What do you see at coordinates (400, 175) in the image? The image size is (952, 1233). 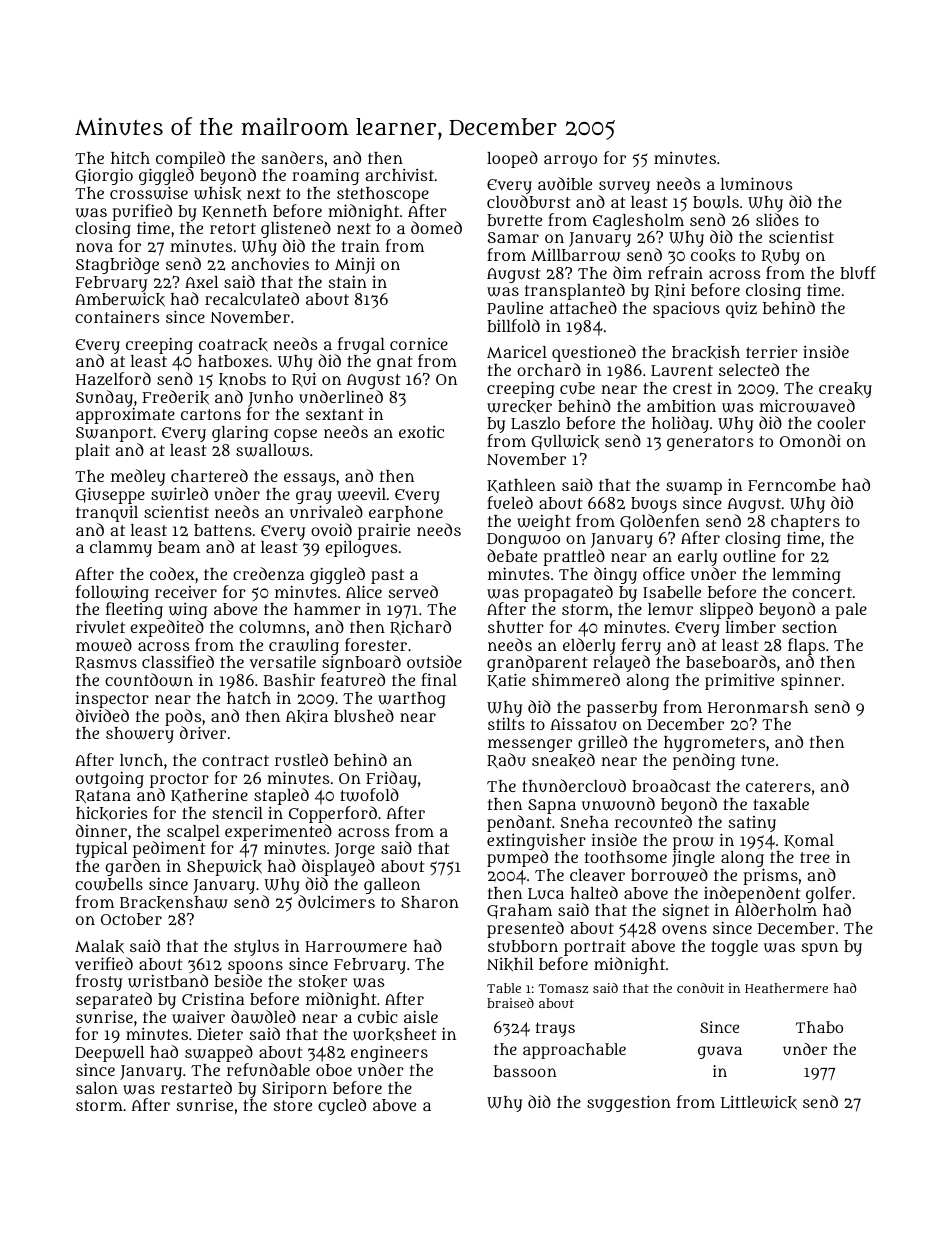 I see `archivist` at bounding box center [400, 175].
